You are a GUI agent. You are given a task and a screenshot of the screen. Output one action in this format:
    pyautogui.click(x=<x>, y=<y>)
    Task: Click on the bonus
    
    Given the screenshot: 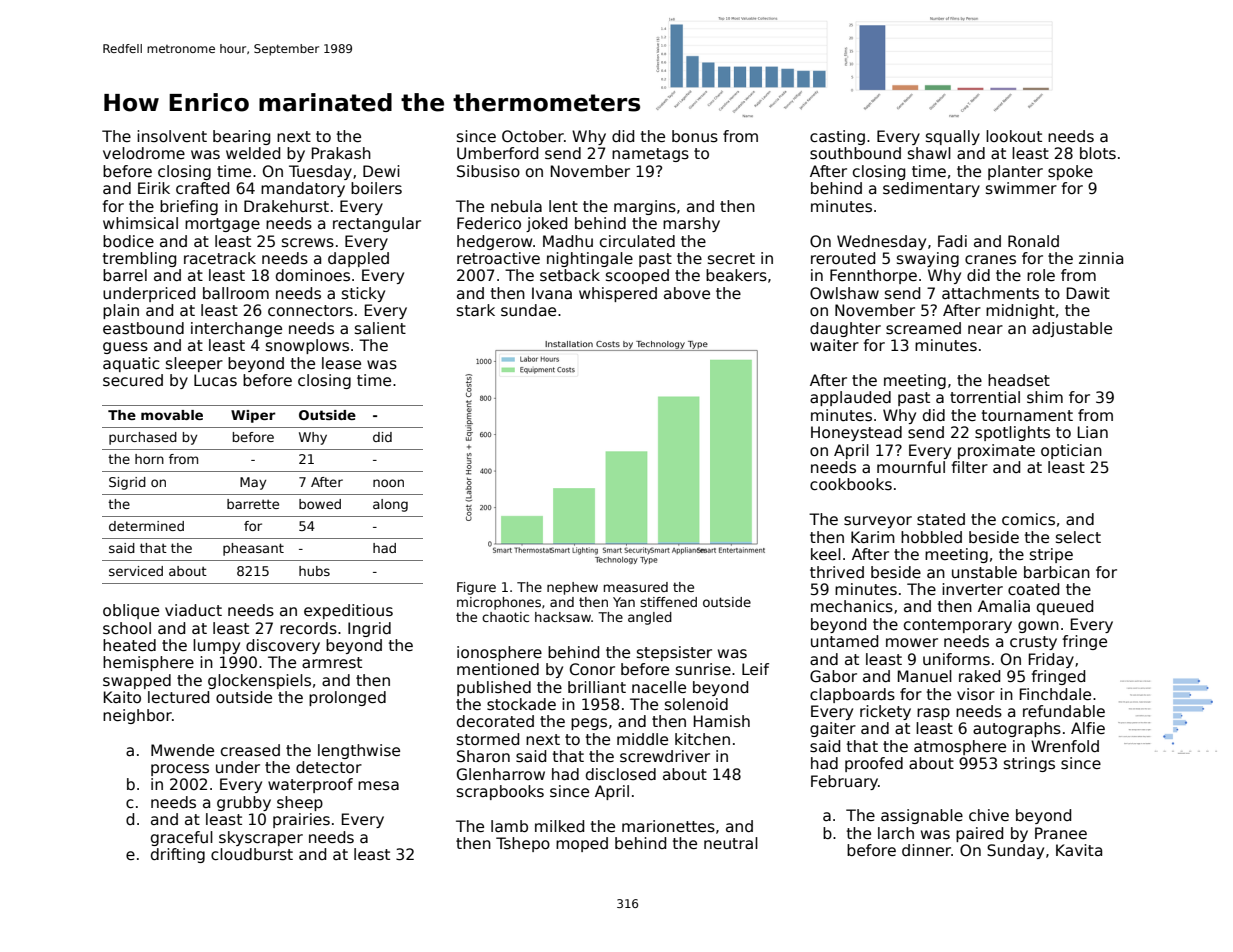 What is the action you would take?
    pyautogui.click(x=695, y=136)
